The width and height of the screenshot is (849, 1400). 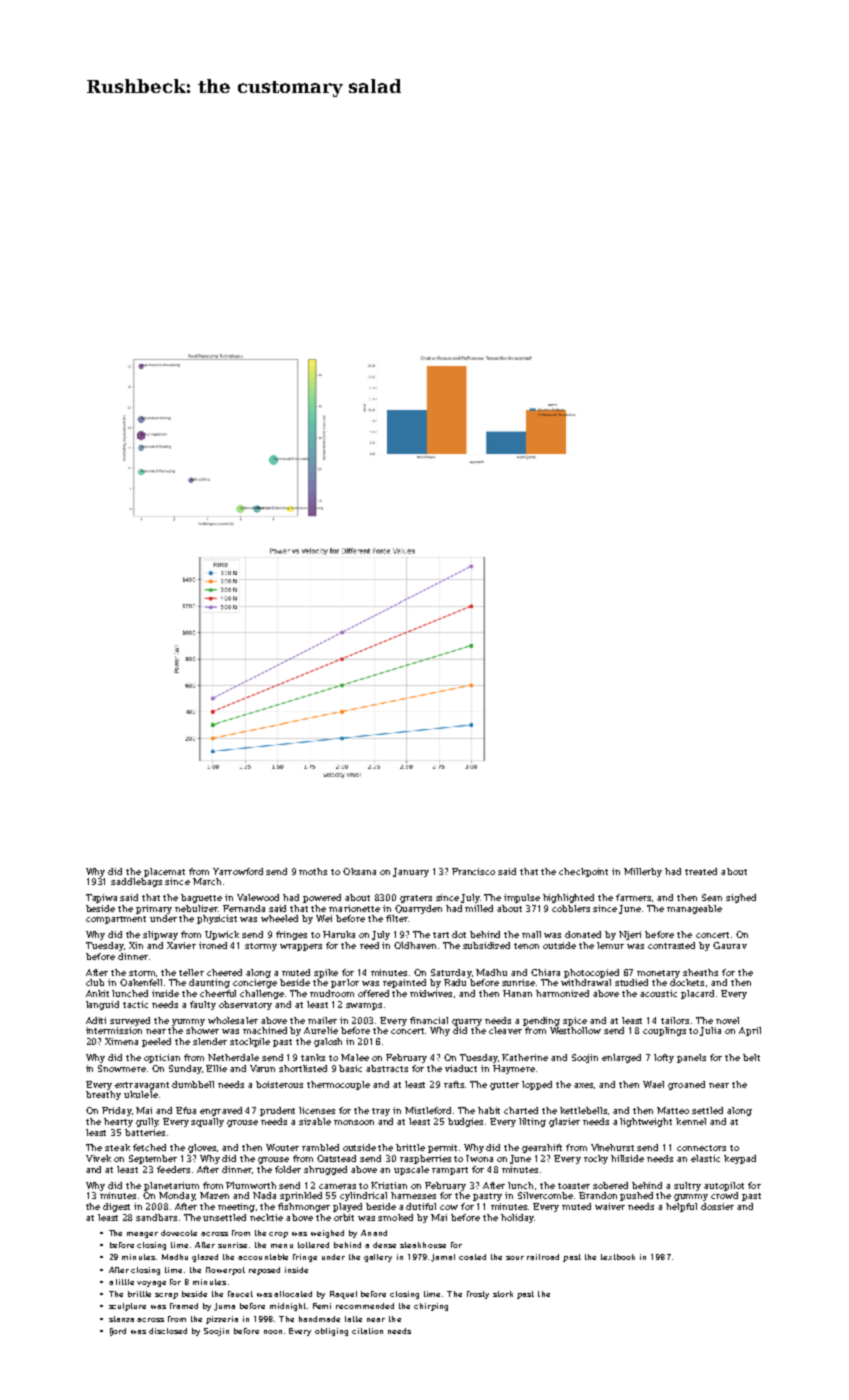 I want to click on compartment, so click(x=116, y=920).
